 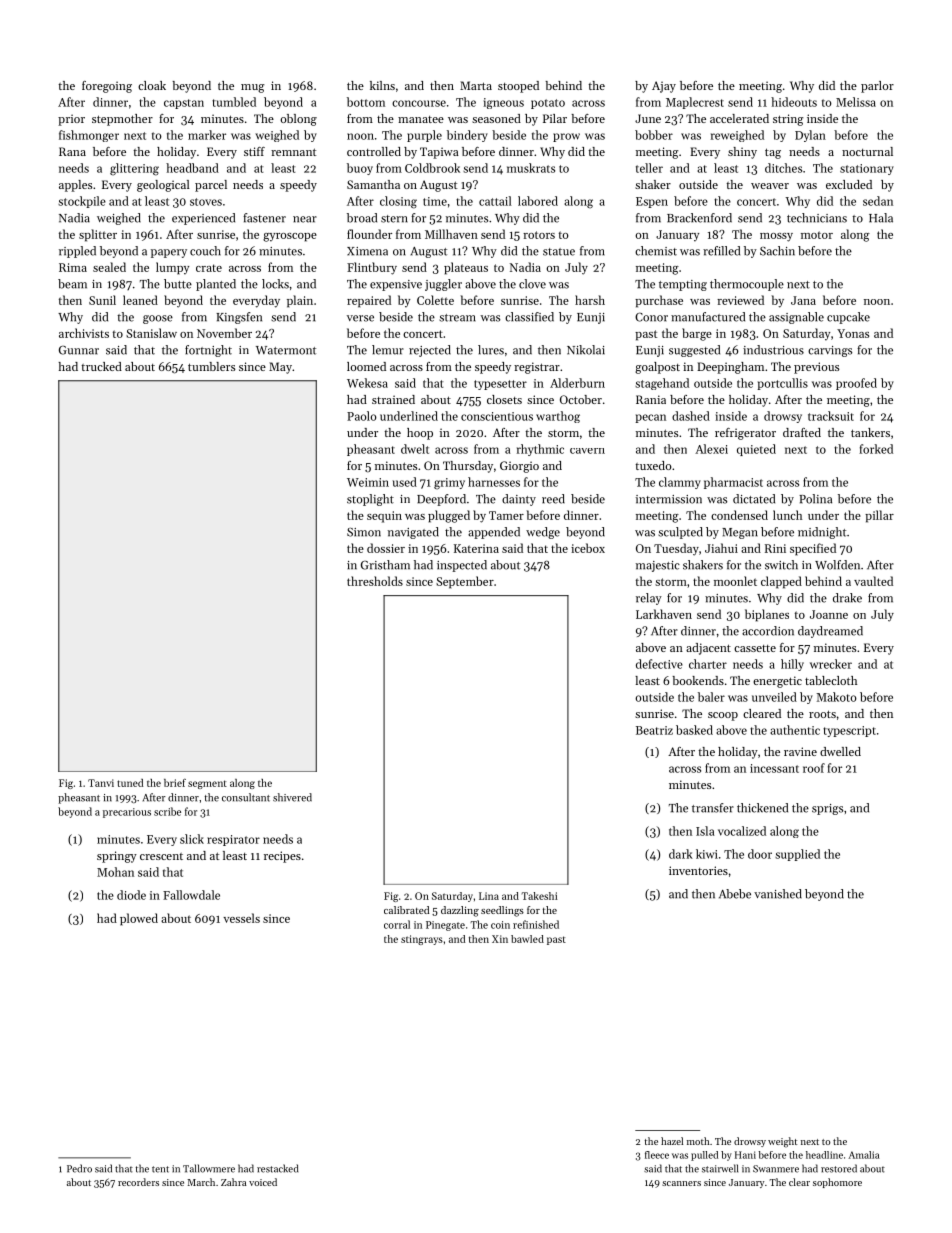 What do you see at coordinates (79, 1168) in the page?
I see `Pedro` at bounding box center [79, 1168].
